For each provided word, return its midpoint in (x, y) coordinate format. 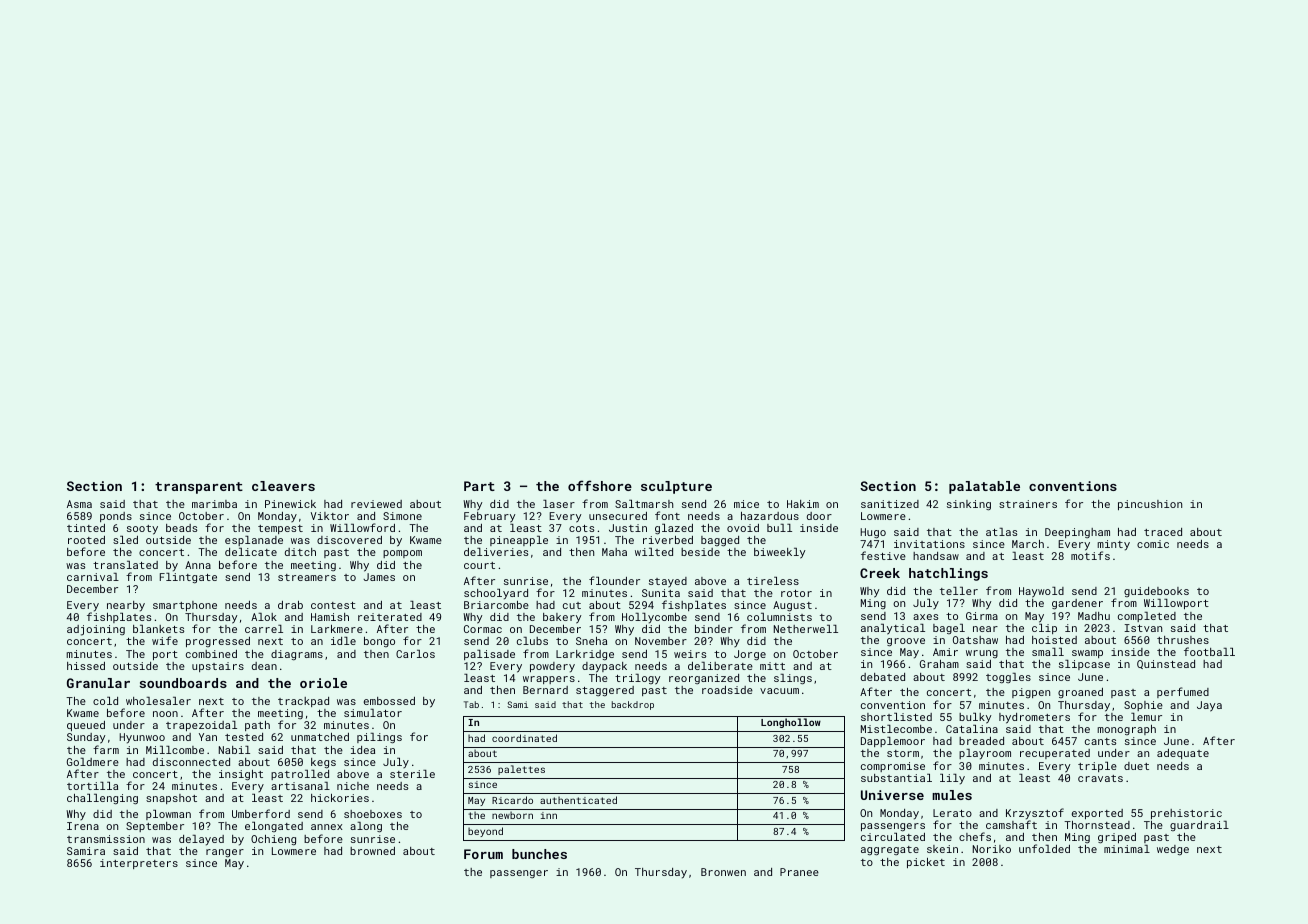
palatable (984, 487)
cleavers (283, 486)
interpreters (139, 864)
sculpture (676, 487)
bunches (539, 854)
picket (926, 863)
